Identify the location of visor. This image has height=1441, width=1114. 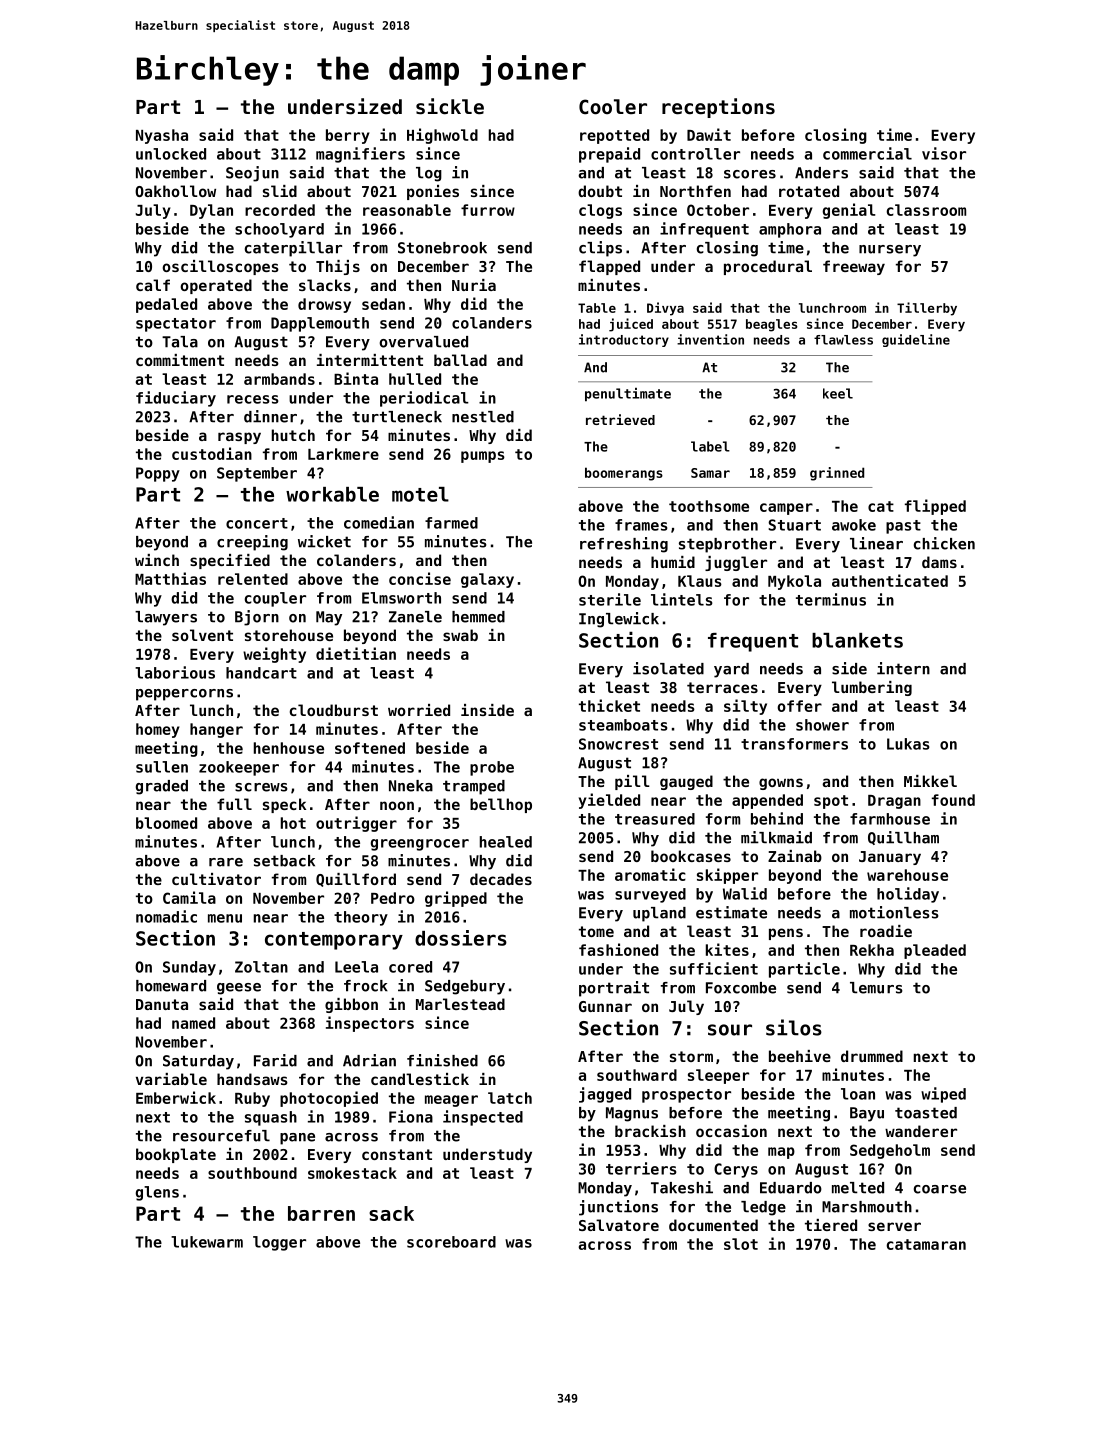
(944, 153).
